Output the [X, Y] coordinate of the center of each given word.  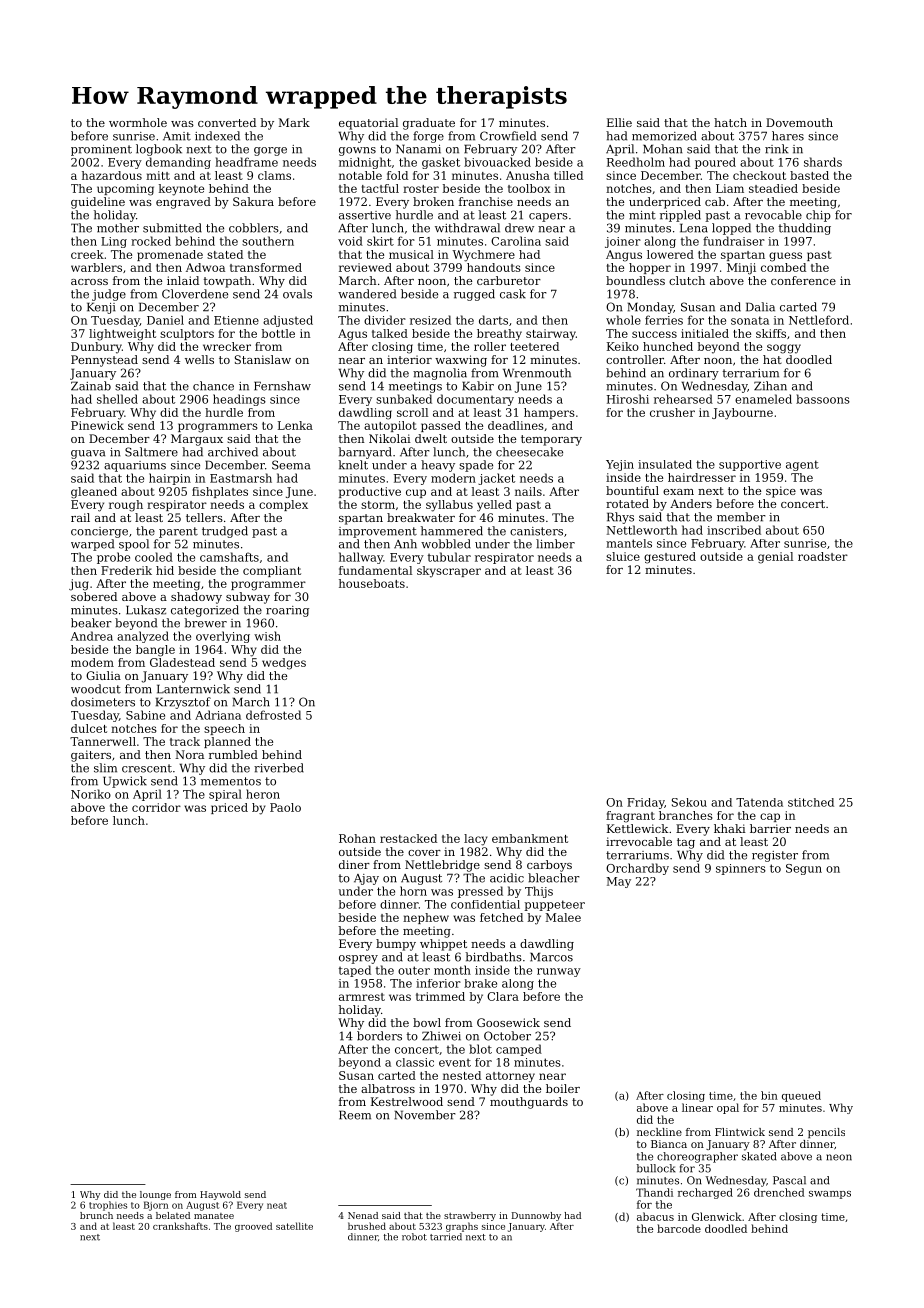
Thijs [539, 892]
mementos [231, 781]
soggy [784, 349]
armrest [362, 997]
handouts [494, 267]
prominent [101, 150]
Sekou [689, 802]
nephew [426, 918]
